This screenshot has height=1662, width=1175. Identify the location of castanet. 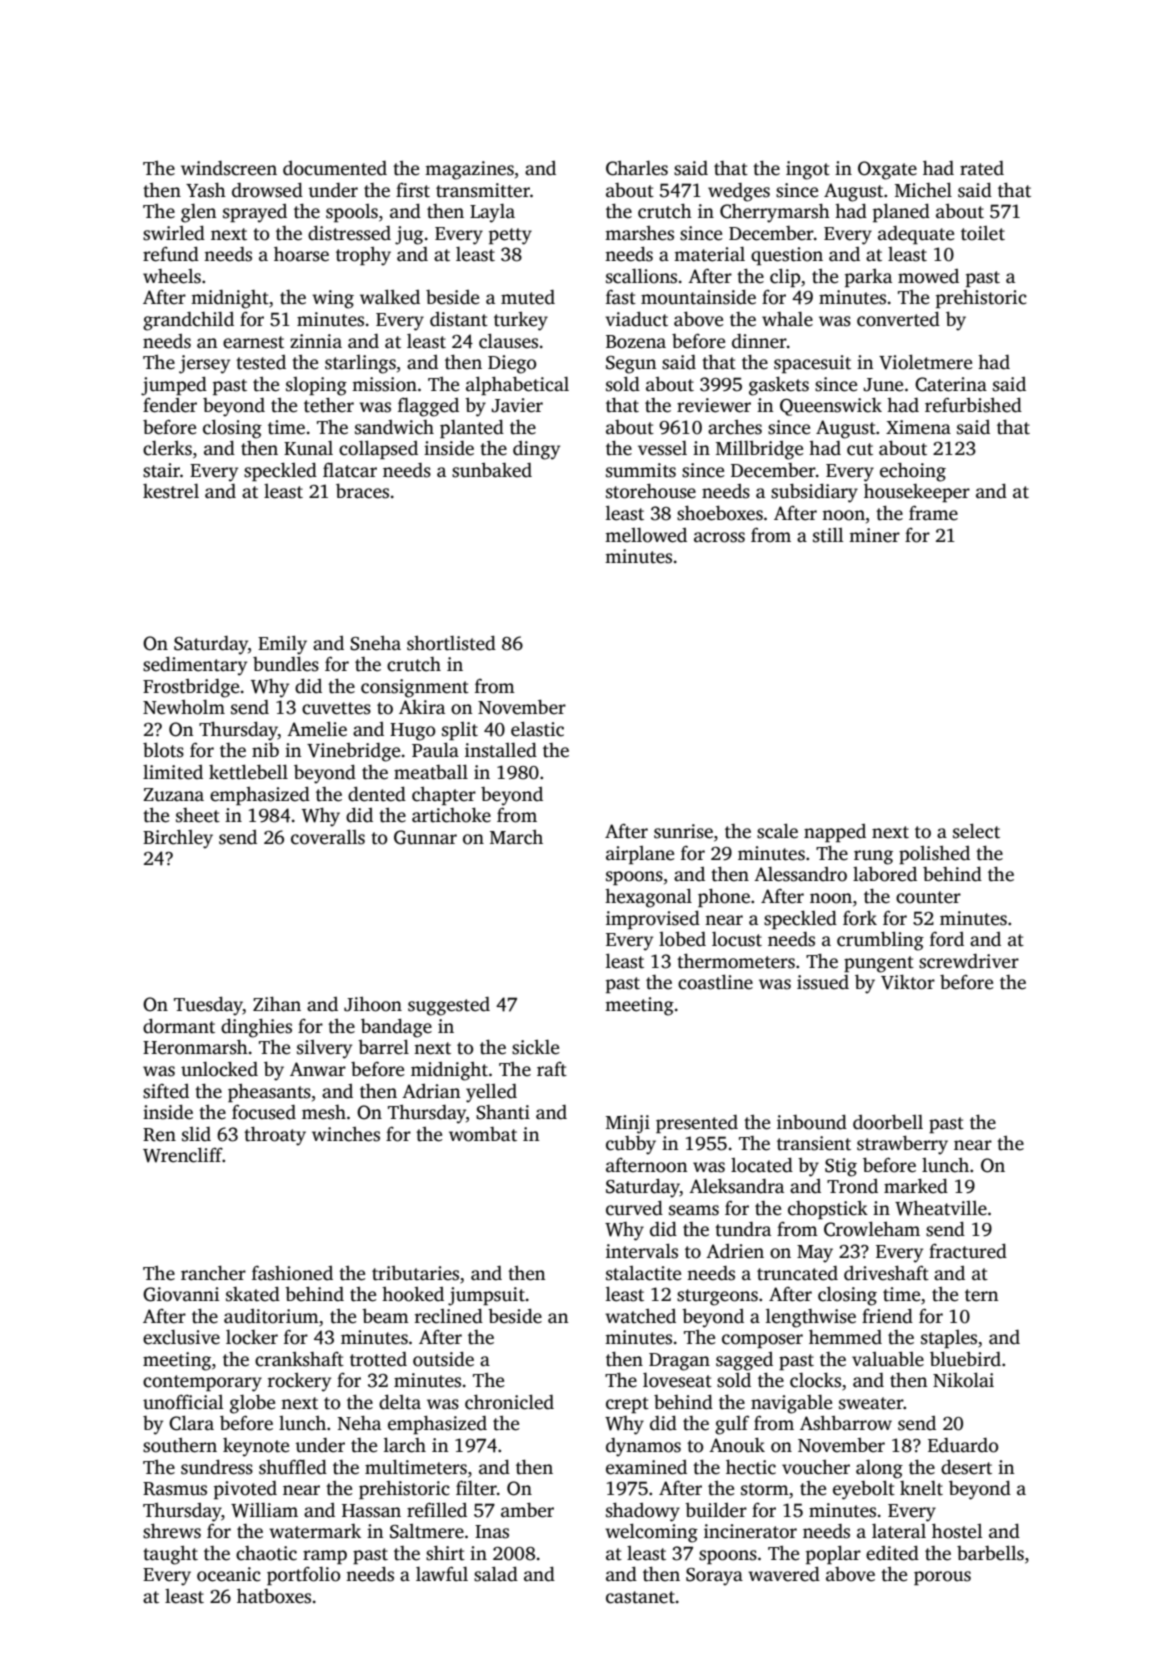
(640, 1597).
